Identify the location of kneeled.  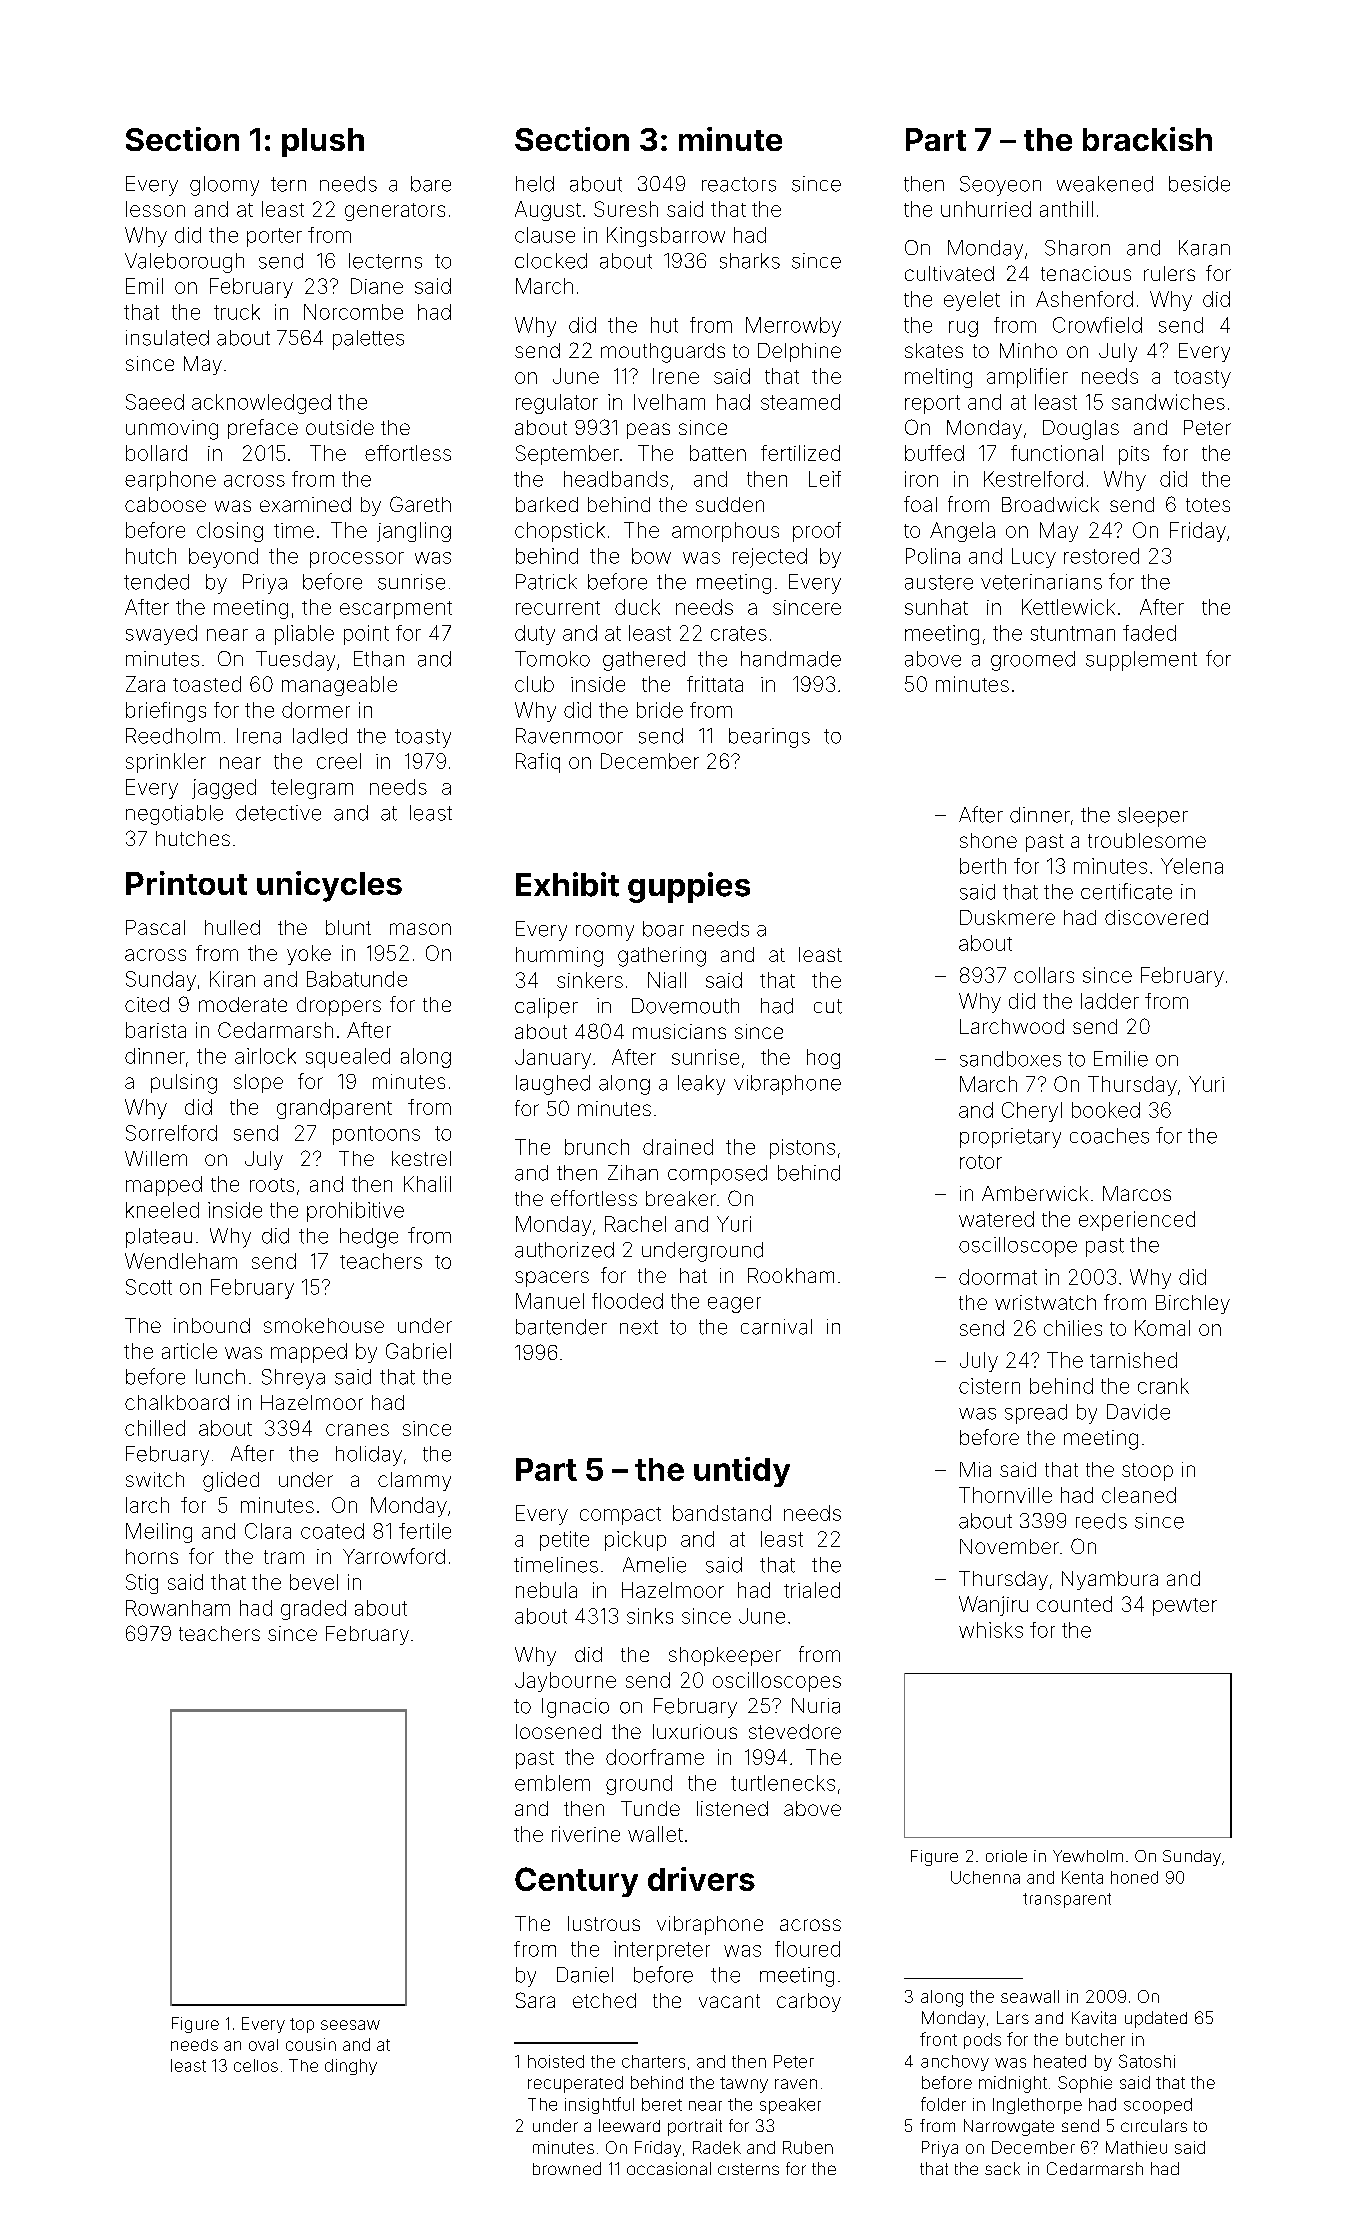
(162, 1210).
